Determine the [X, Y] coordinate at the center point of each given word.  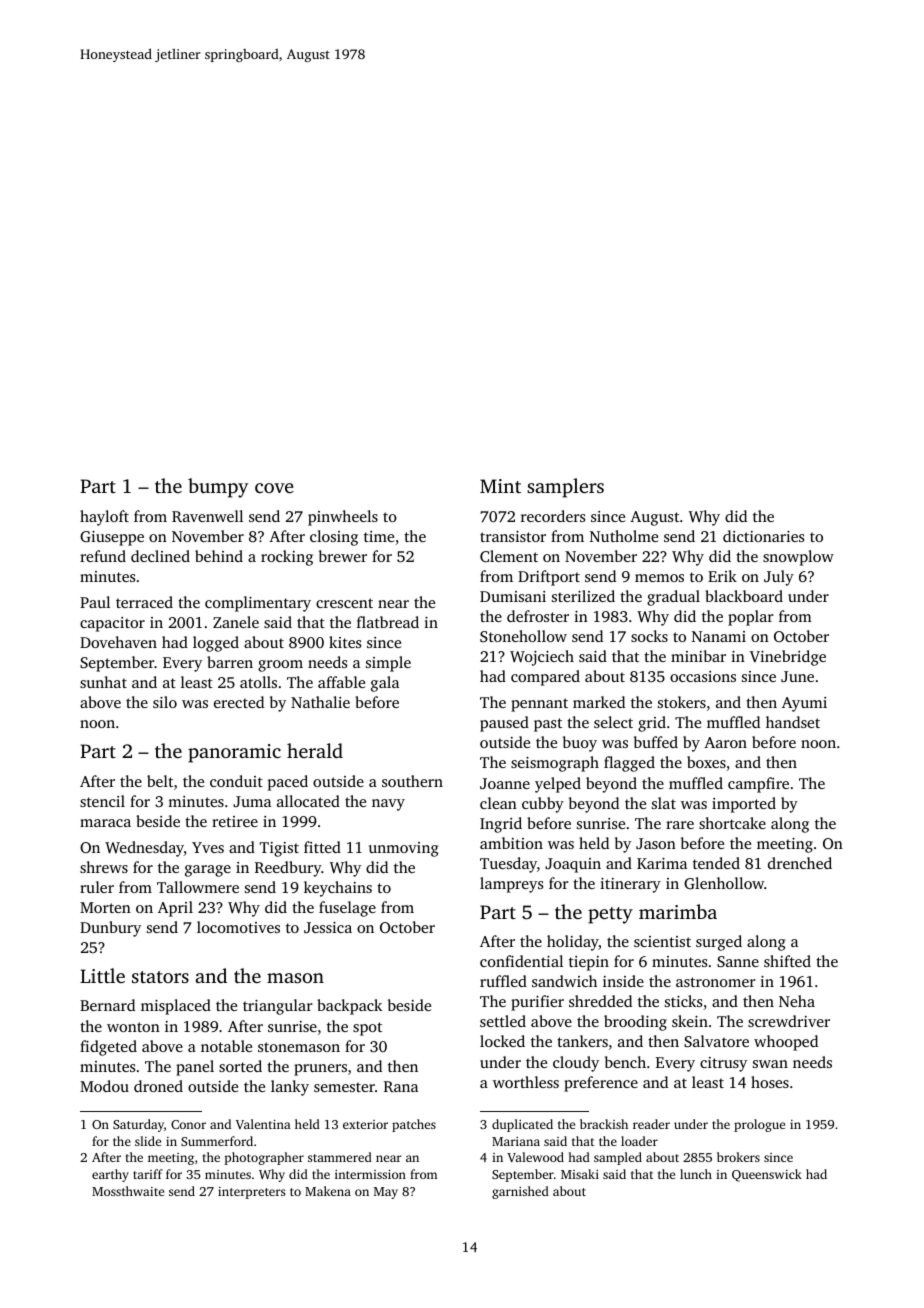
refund [103, 556]
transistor [513, 536]
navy [388, 805]
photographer [264, 1158]
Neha [797, 1001]
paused [504, 724]
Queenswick [767, 1175]
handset [793, 722]
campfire [758, 785]
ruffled [503, 981]
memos [659, 578]
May [386, 1193]
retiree [235, 821]
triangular [278, 1007]
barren [230, 662]
